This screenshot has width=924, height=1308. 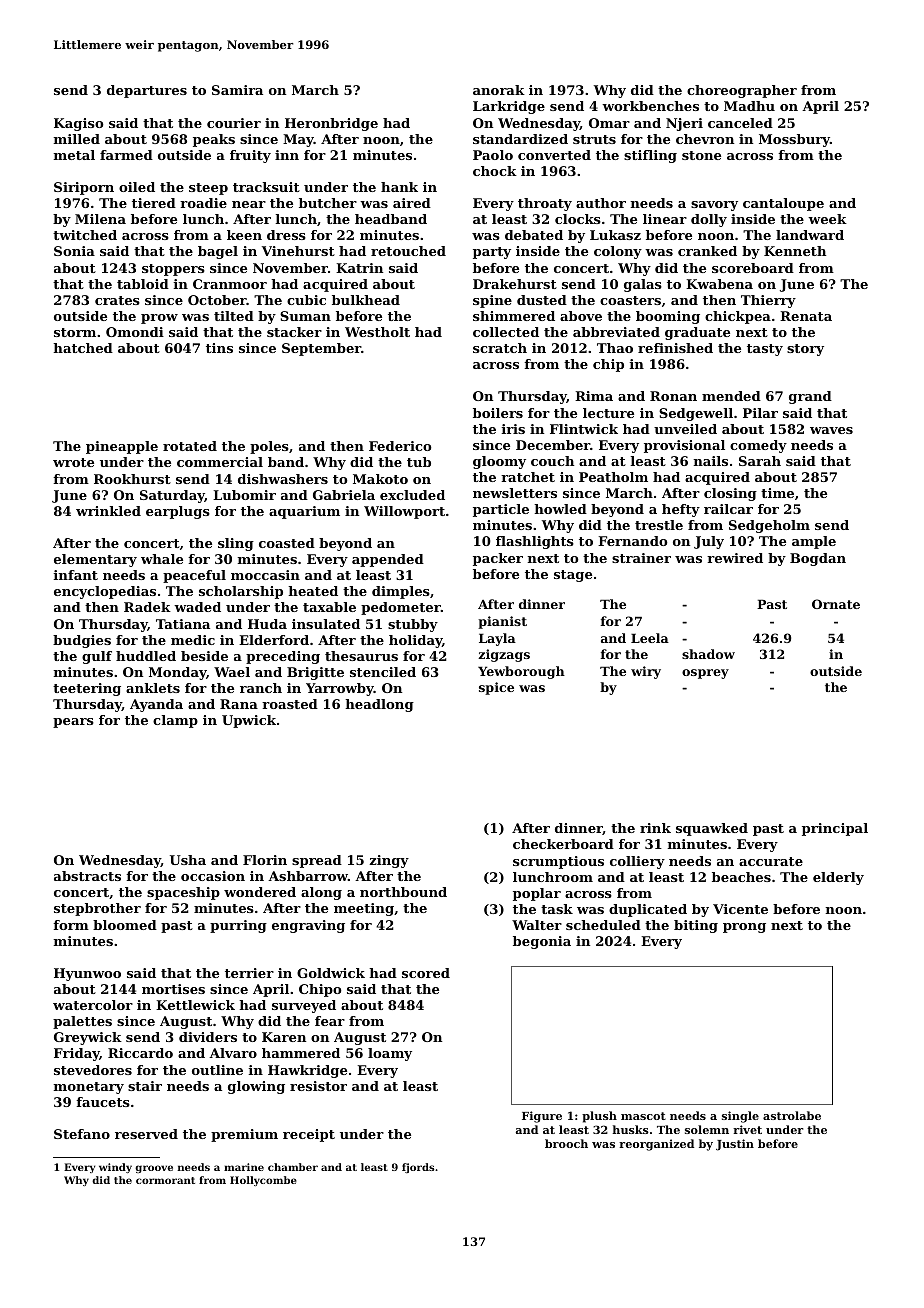 What do you see at coordinates (244, 1135) in the screenshot?
I see `premium` at bounding box center [244, 1135].
